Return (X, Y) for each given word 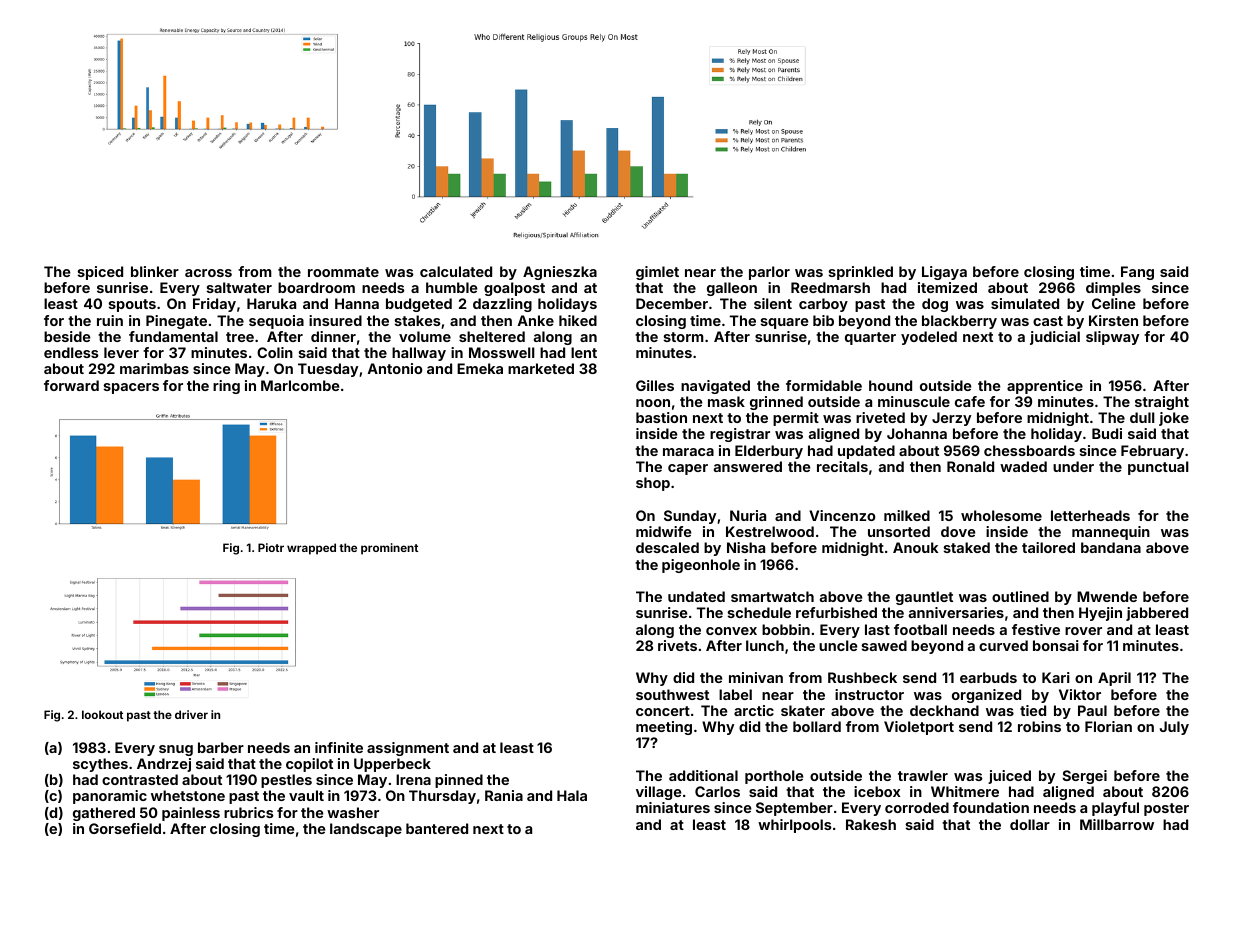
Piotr (271, 547)
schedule (759, 612)
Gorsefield (125, 828)
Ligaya (944, 273)
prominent (389, 549)
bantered (437, 828)
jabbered (1157, 614)
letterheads (1090, 515)
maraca (688, 452)
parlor (769, 273)
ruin (110, 320)
